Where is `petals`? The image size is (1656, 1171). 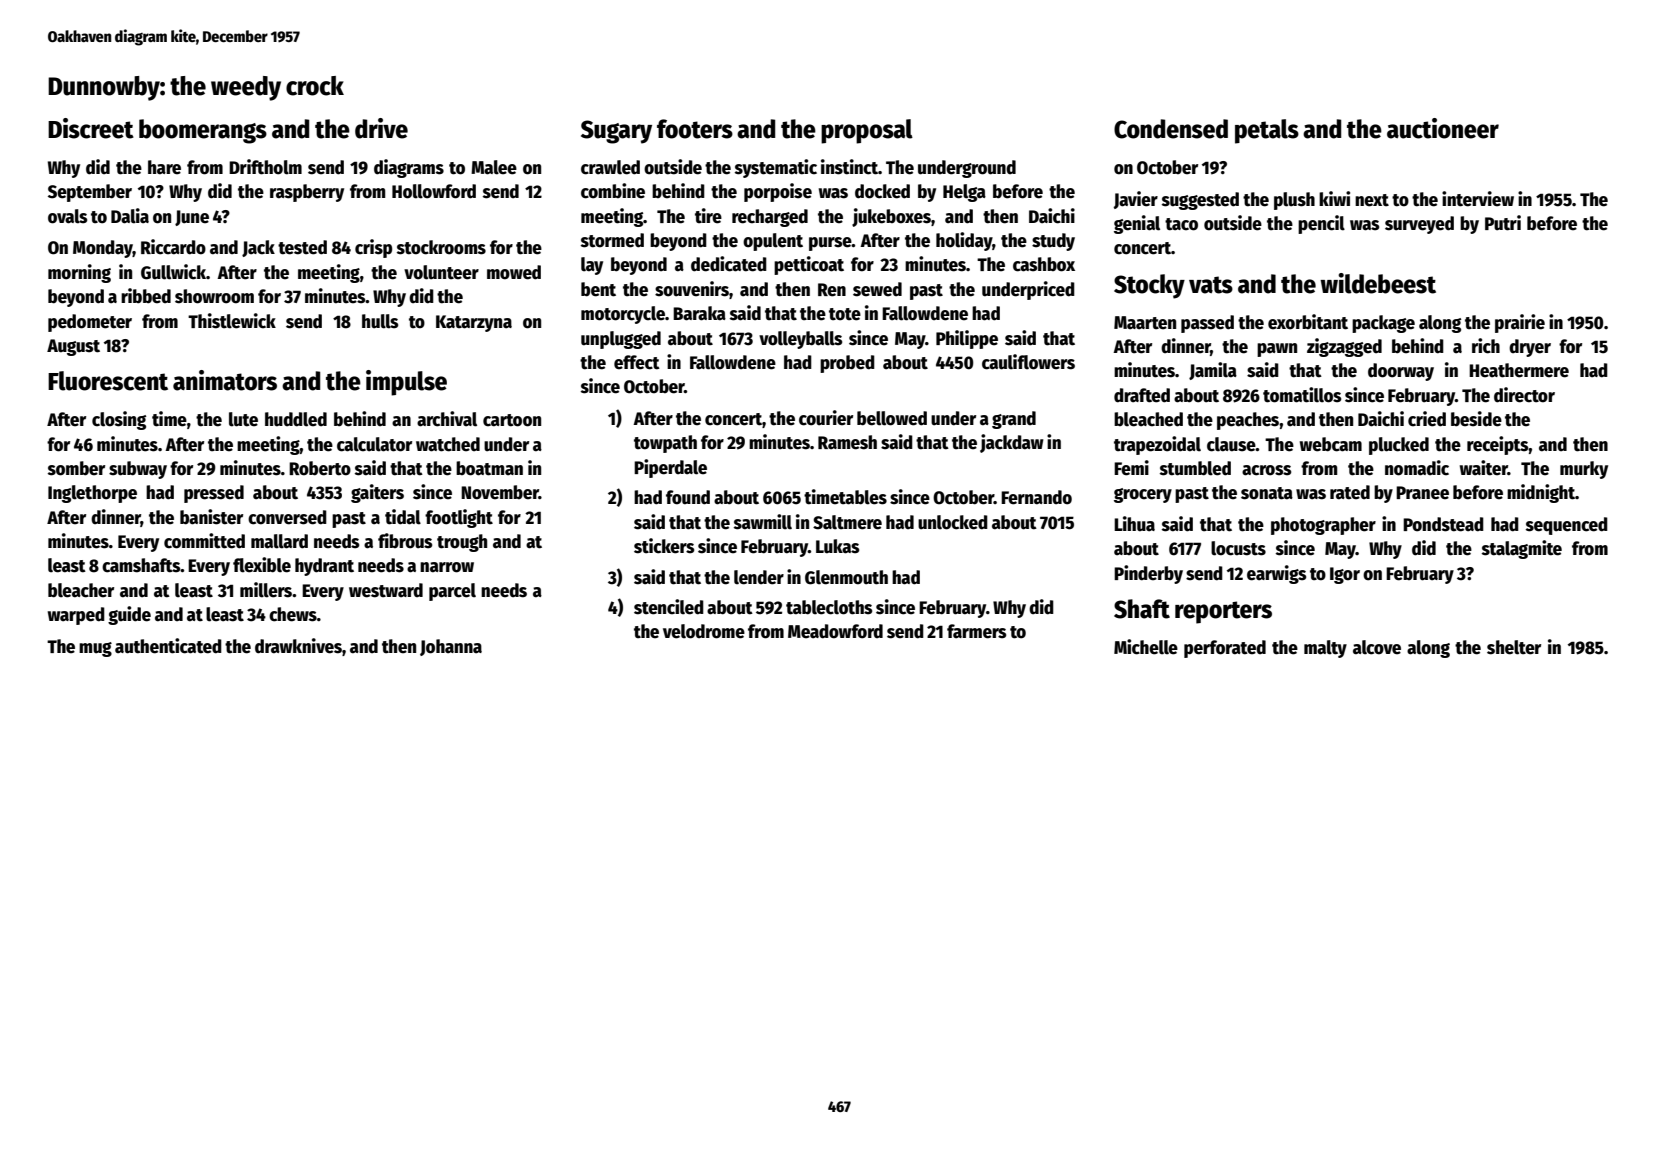 petals is located at coordinates (1267, 131).
